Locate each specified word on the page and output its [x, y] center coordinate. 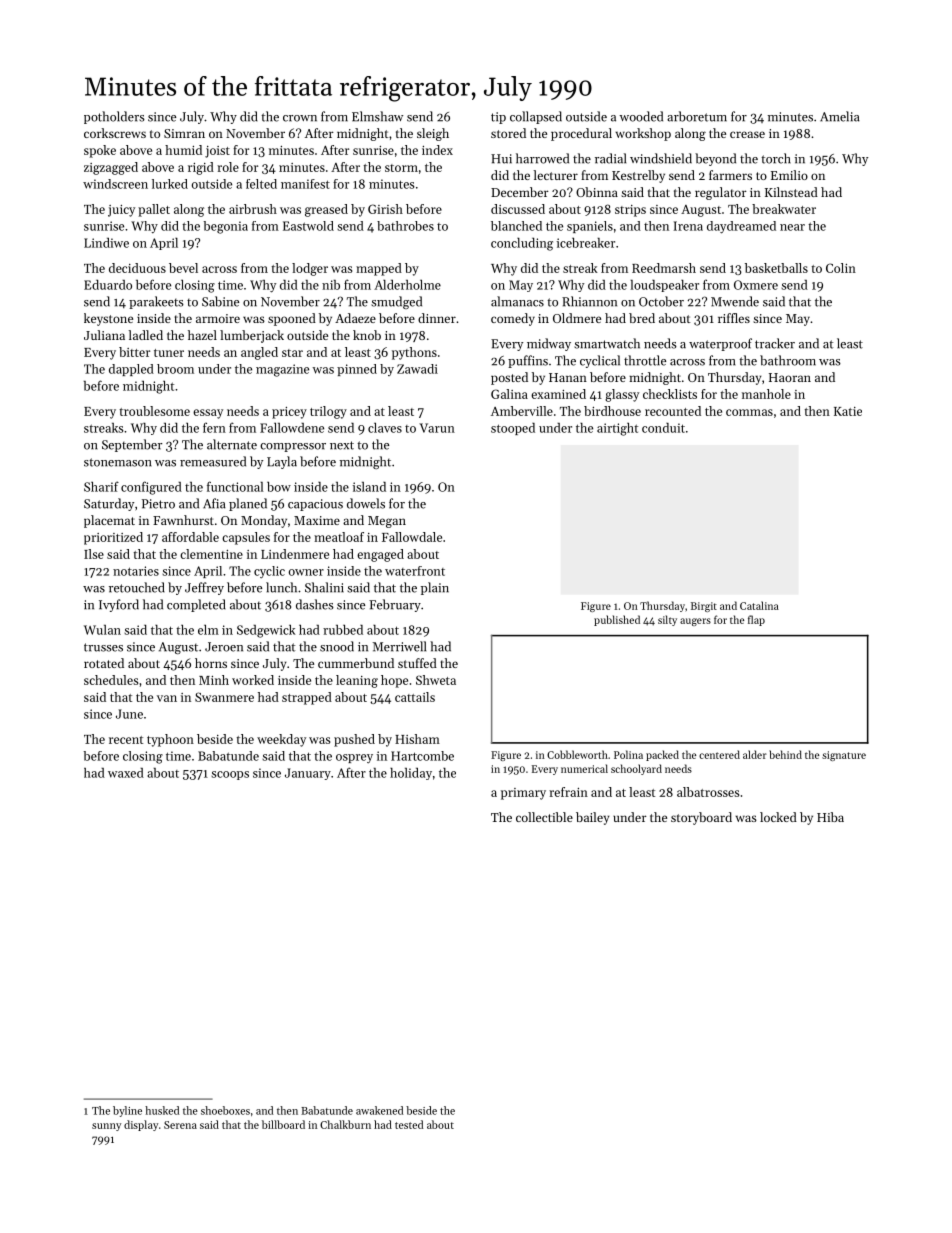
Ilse [94, 554]
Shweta [436, 680]
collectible [544, 817]
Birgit [704, 607]
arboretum [697, 116]
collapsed [536, 117]
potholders [114, 117]
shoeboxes [225, 1110]
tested [409, 1124]
